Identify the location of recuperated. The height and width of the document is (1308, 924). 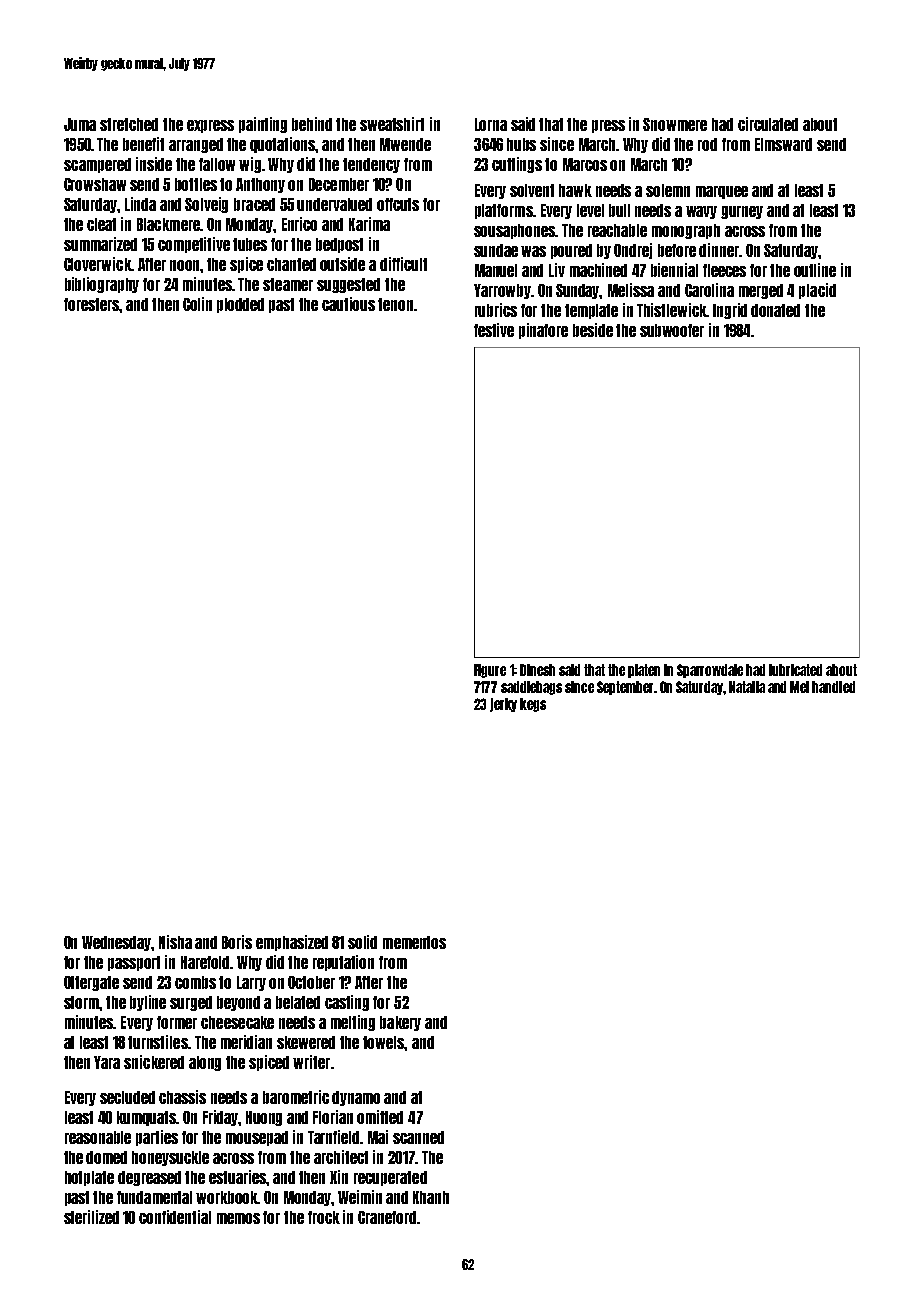
(390, 1178).
